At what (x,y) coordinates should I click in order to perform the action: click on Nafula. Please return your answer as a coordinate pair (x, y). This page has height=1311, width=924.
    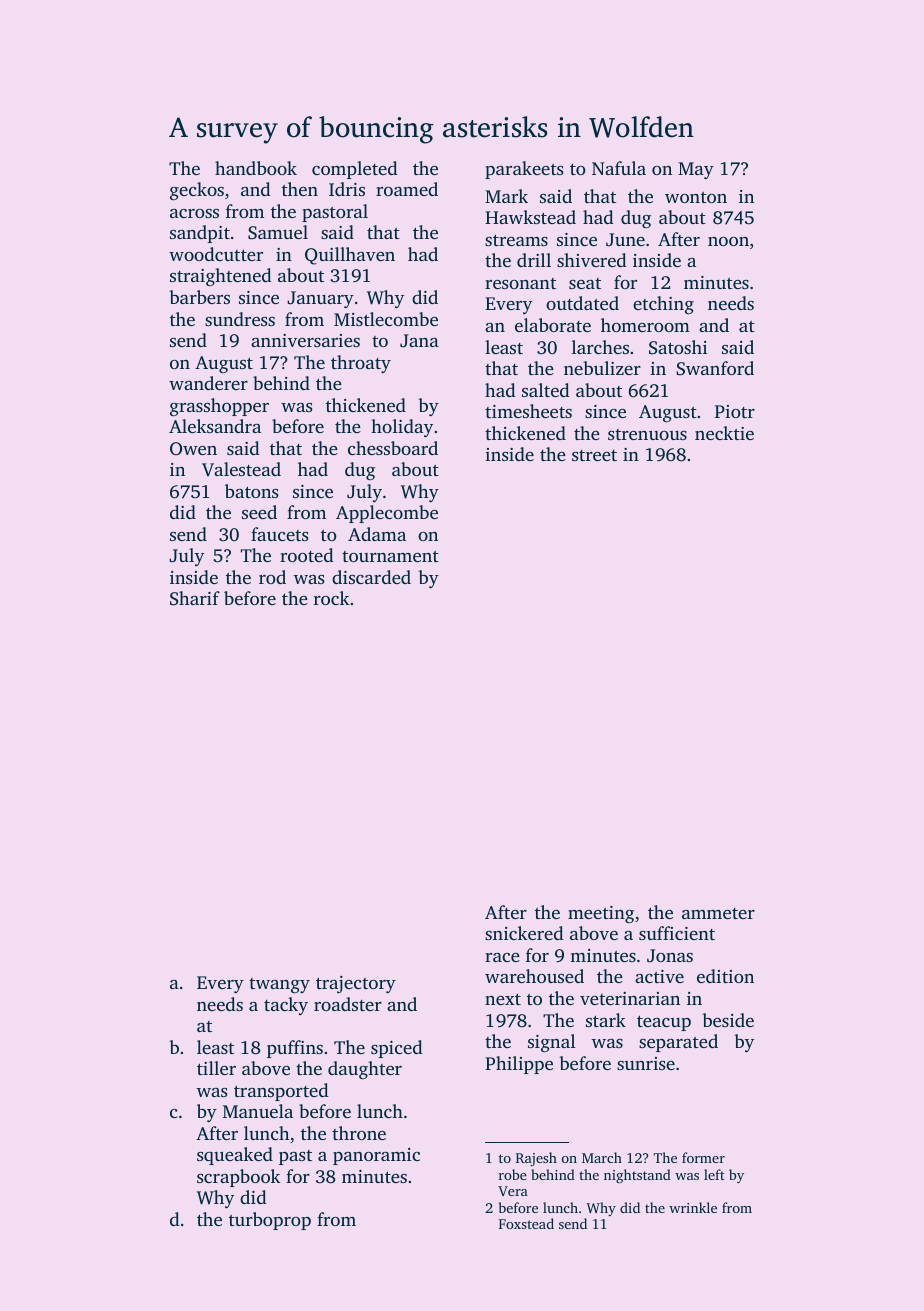
    Looking at the image, I should click on (619, 168).
